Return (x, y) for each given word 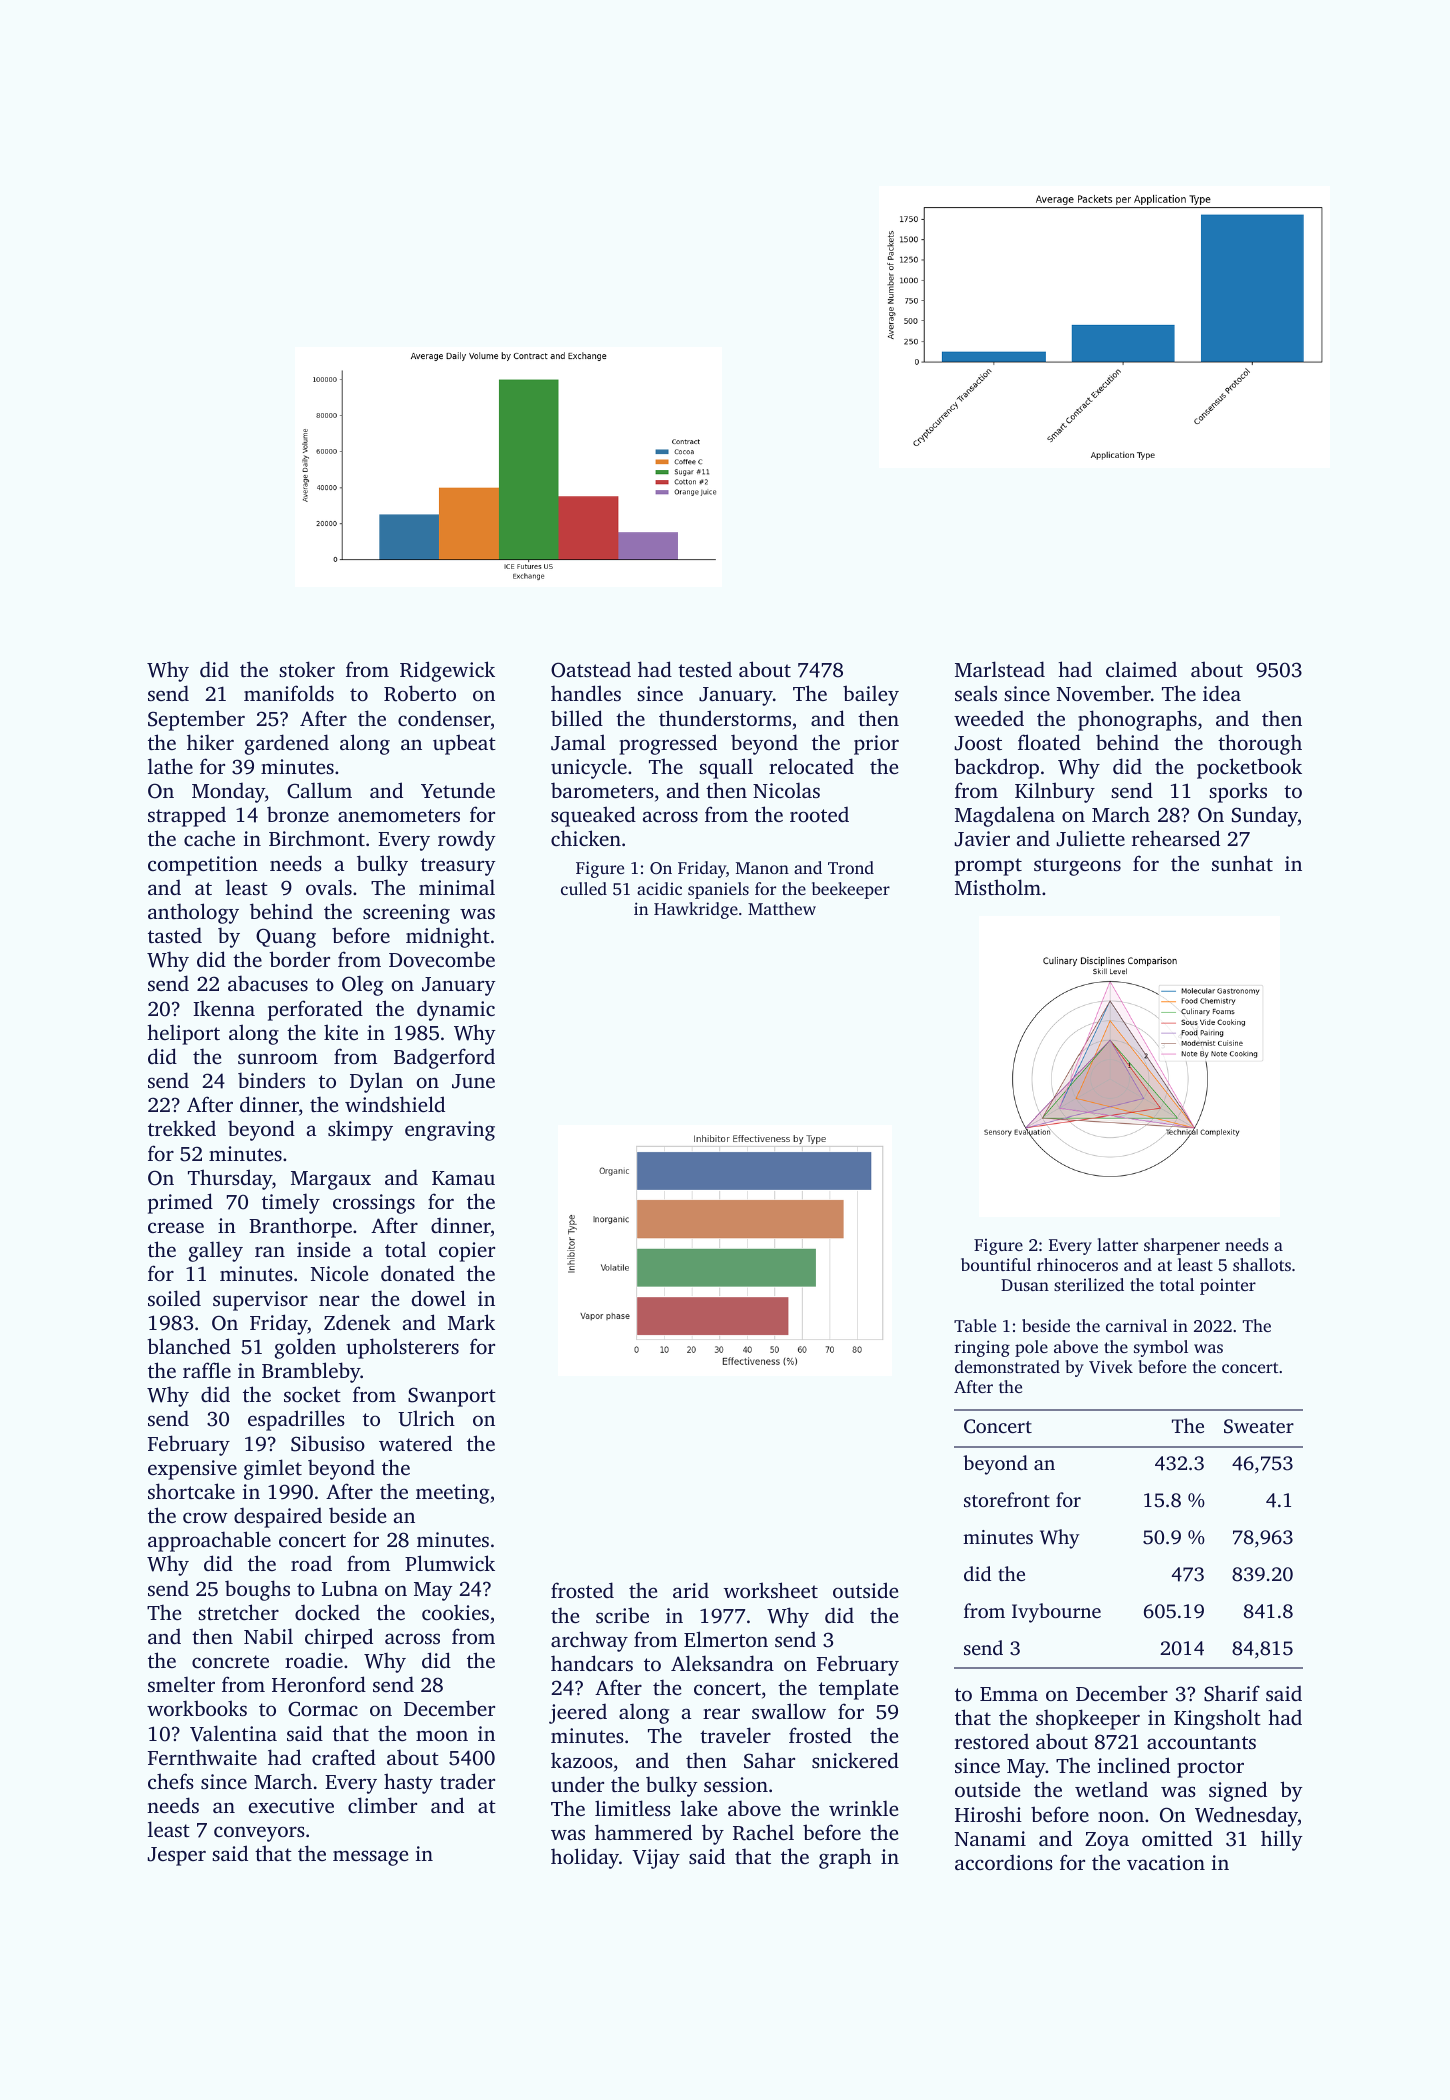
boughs (257, 1590)
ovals (329, 887)
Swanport (452, 1397)
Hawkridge (696, 910)
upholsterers (402, 1348)
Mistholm (998, 887)
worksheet (771, 1590)
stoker (307, 669)
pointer (1228, 1287)
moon (442, 1735)
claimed (1141, 669)
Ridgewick (447, 671)
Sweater (1259, 1426)
